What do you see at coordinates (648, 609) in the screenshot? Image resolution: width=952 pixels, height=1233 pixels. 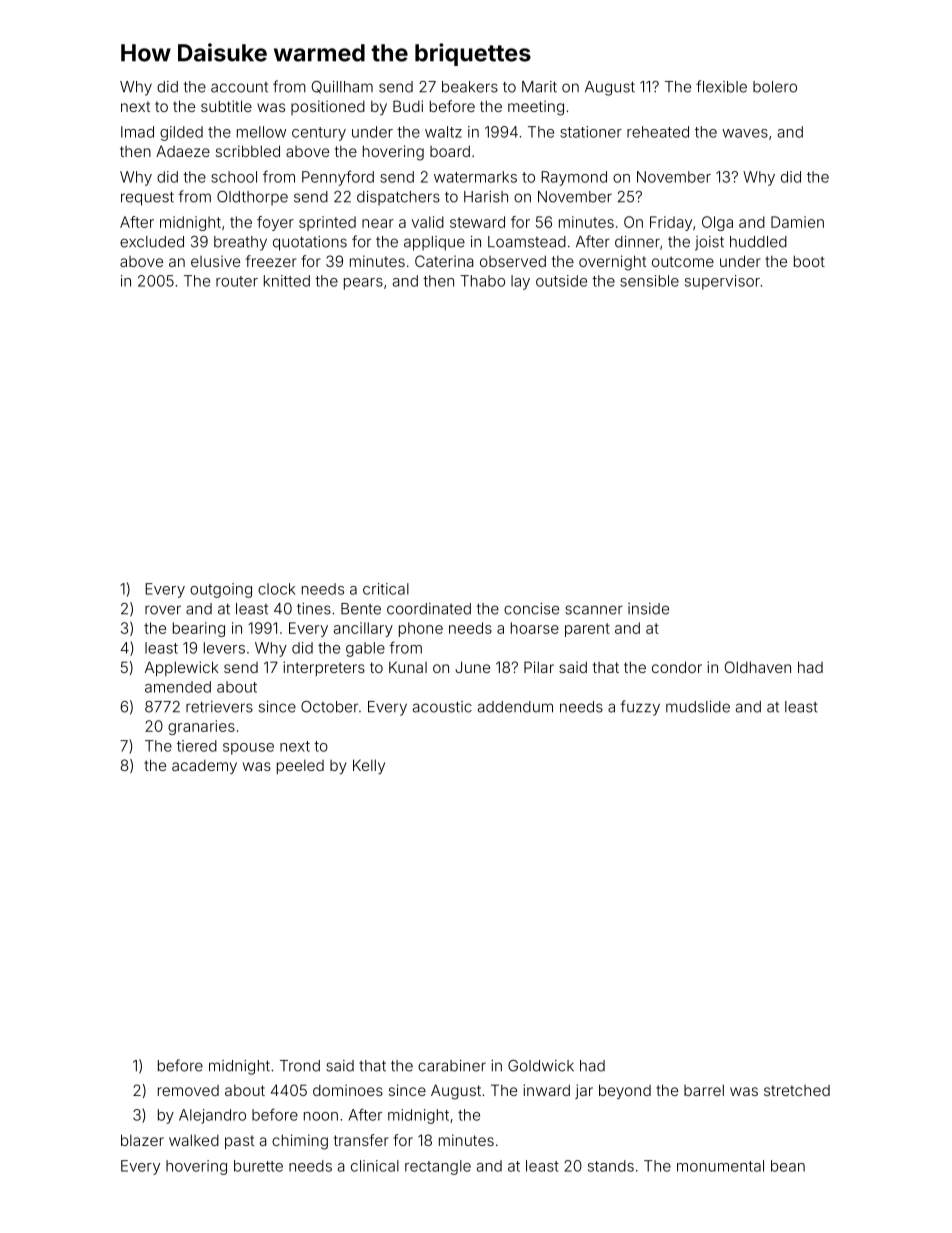 I see `inside` at bounding box center [648, 609].
